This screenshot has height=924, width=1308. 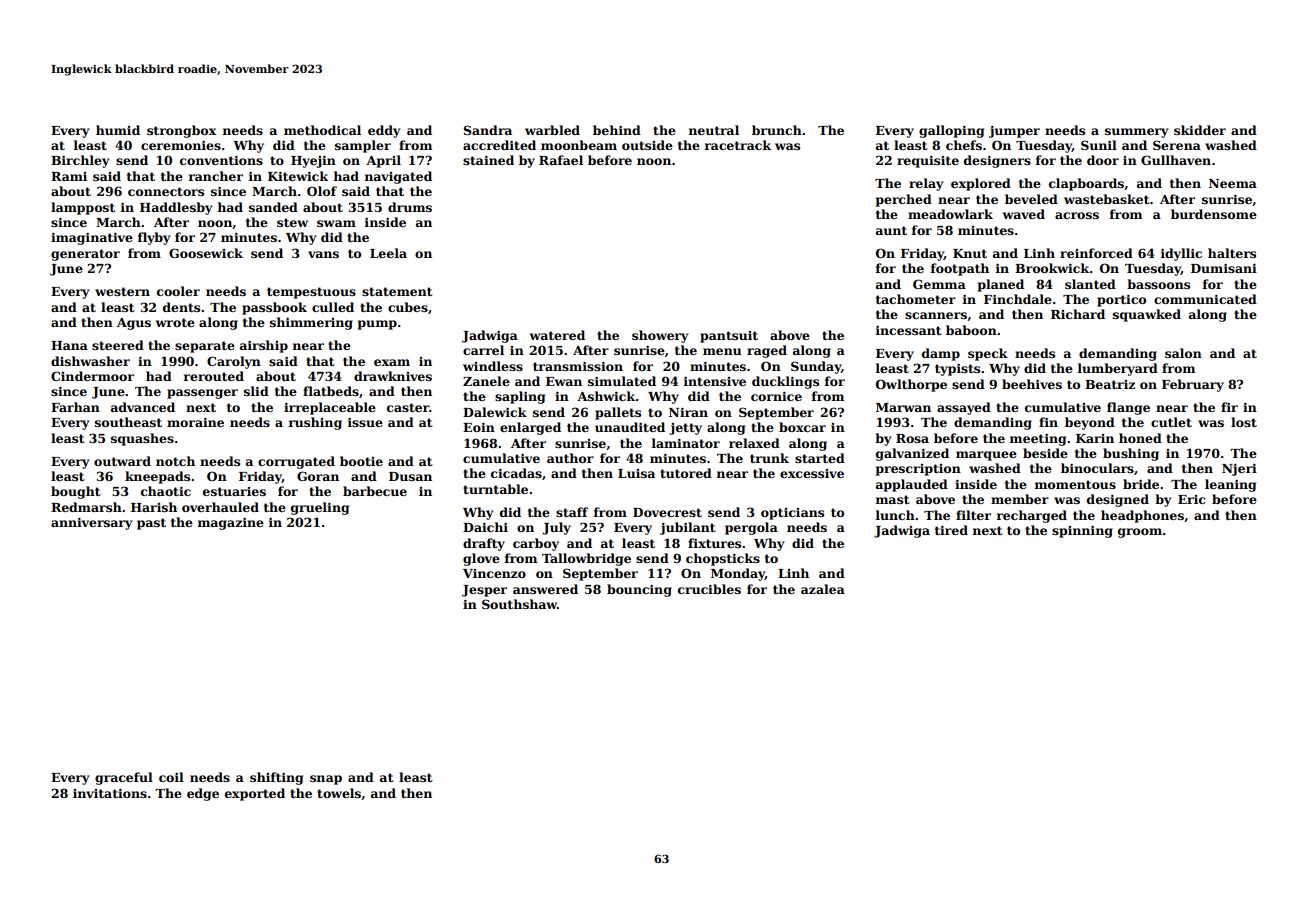 What do you see at coordinates (1193, 385) in the screenshot?
I see `February` at bounding box center [1193, 385].
